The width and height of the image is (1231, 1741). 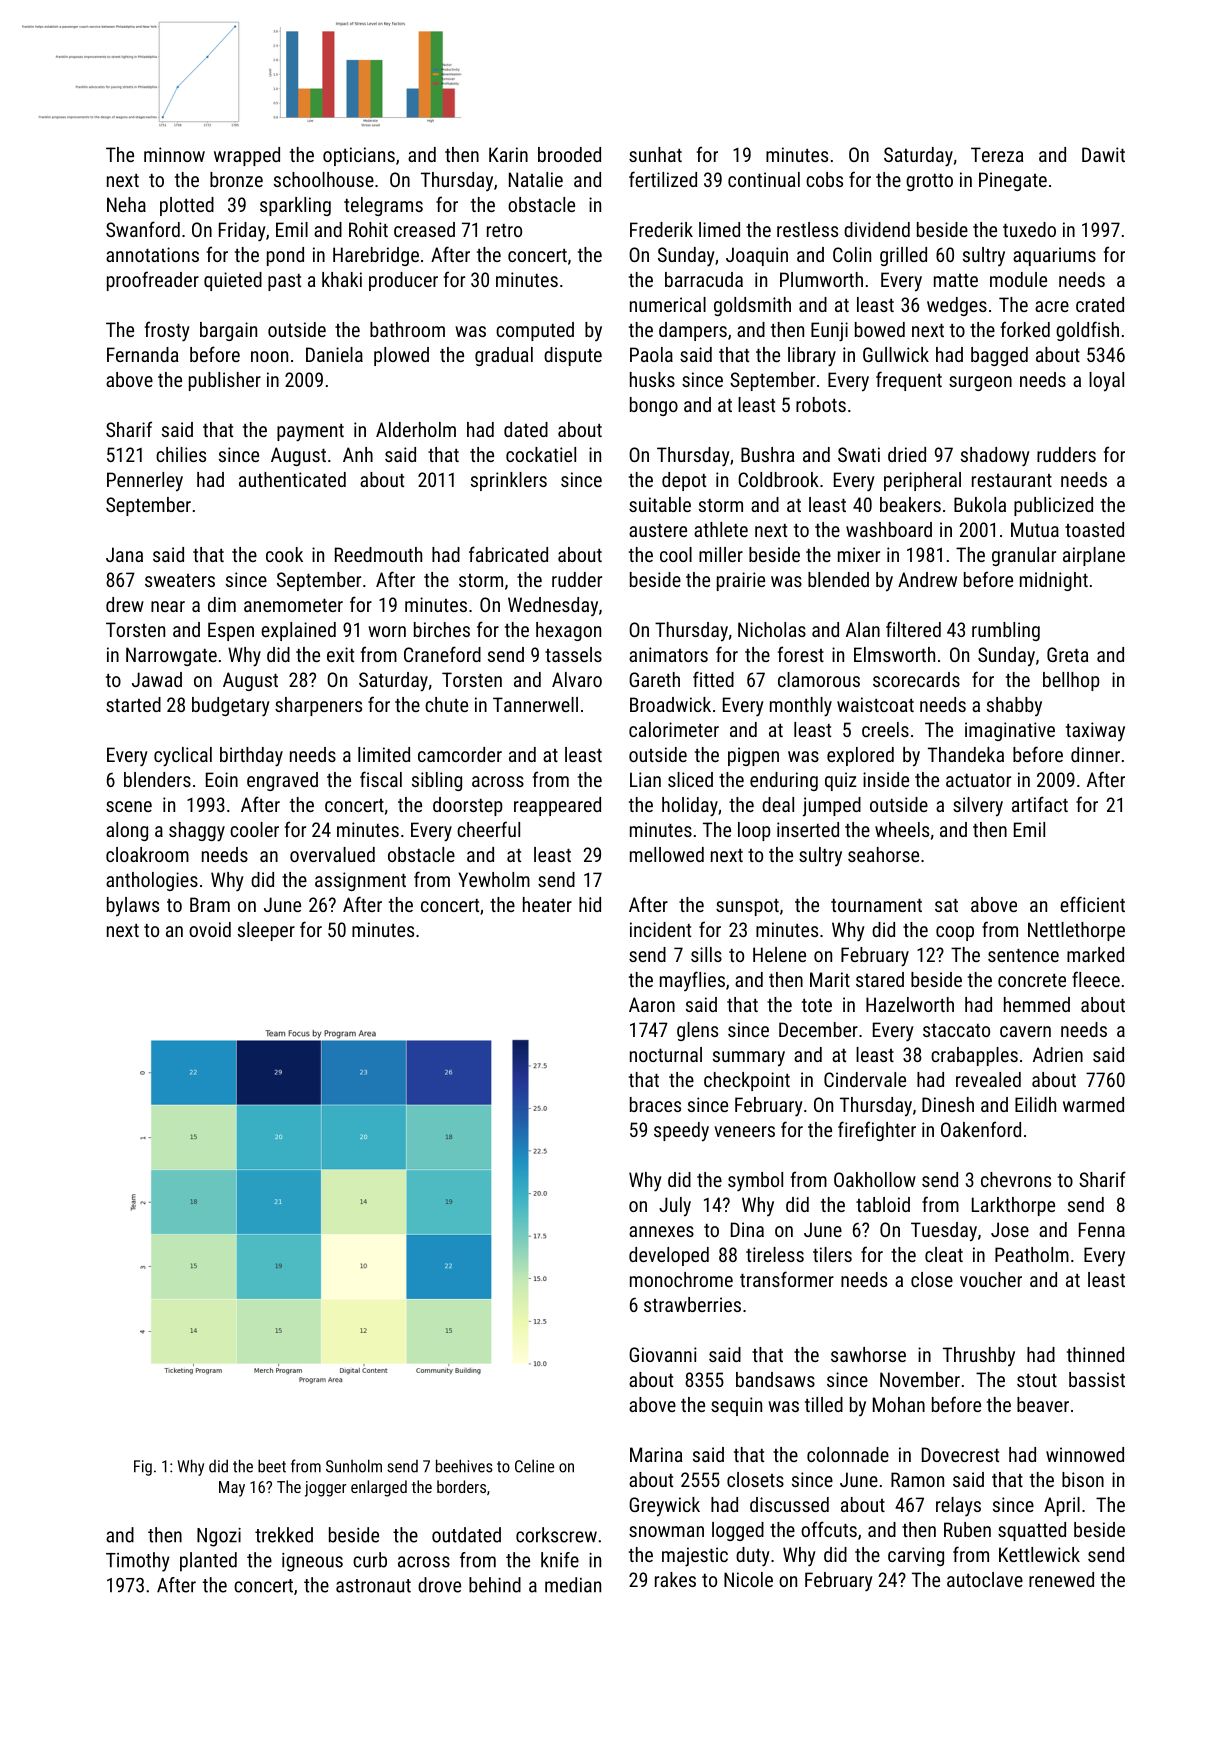 What do you see at coordinates (704, 279) in the image?
I see `barracuda` at bounding box center [704, 279].
